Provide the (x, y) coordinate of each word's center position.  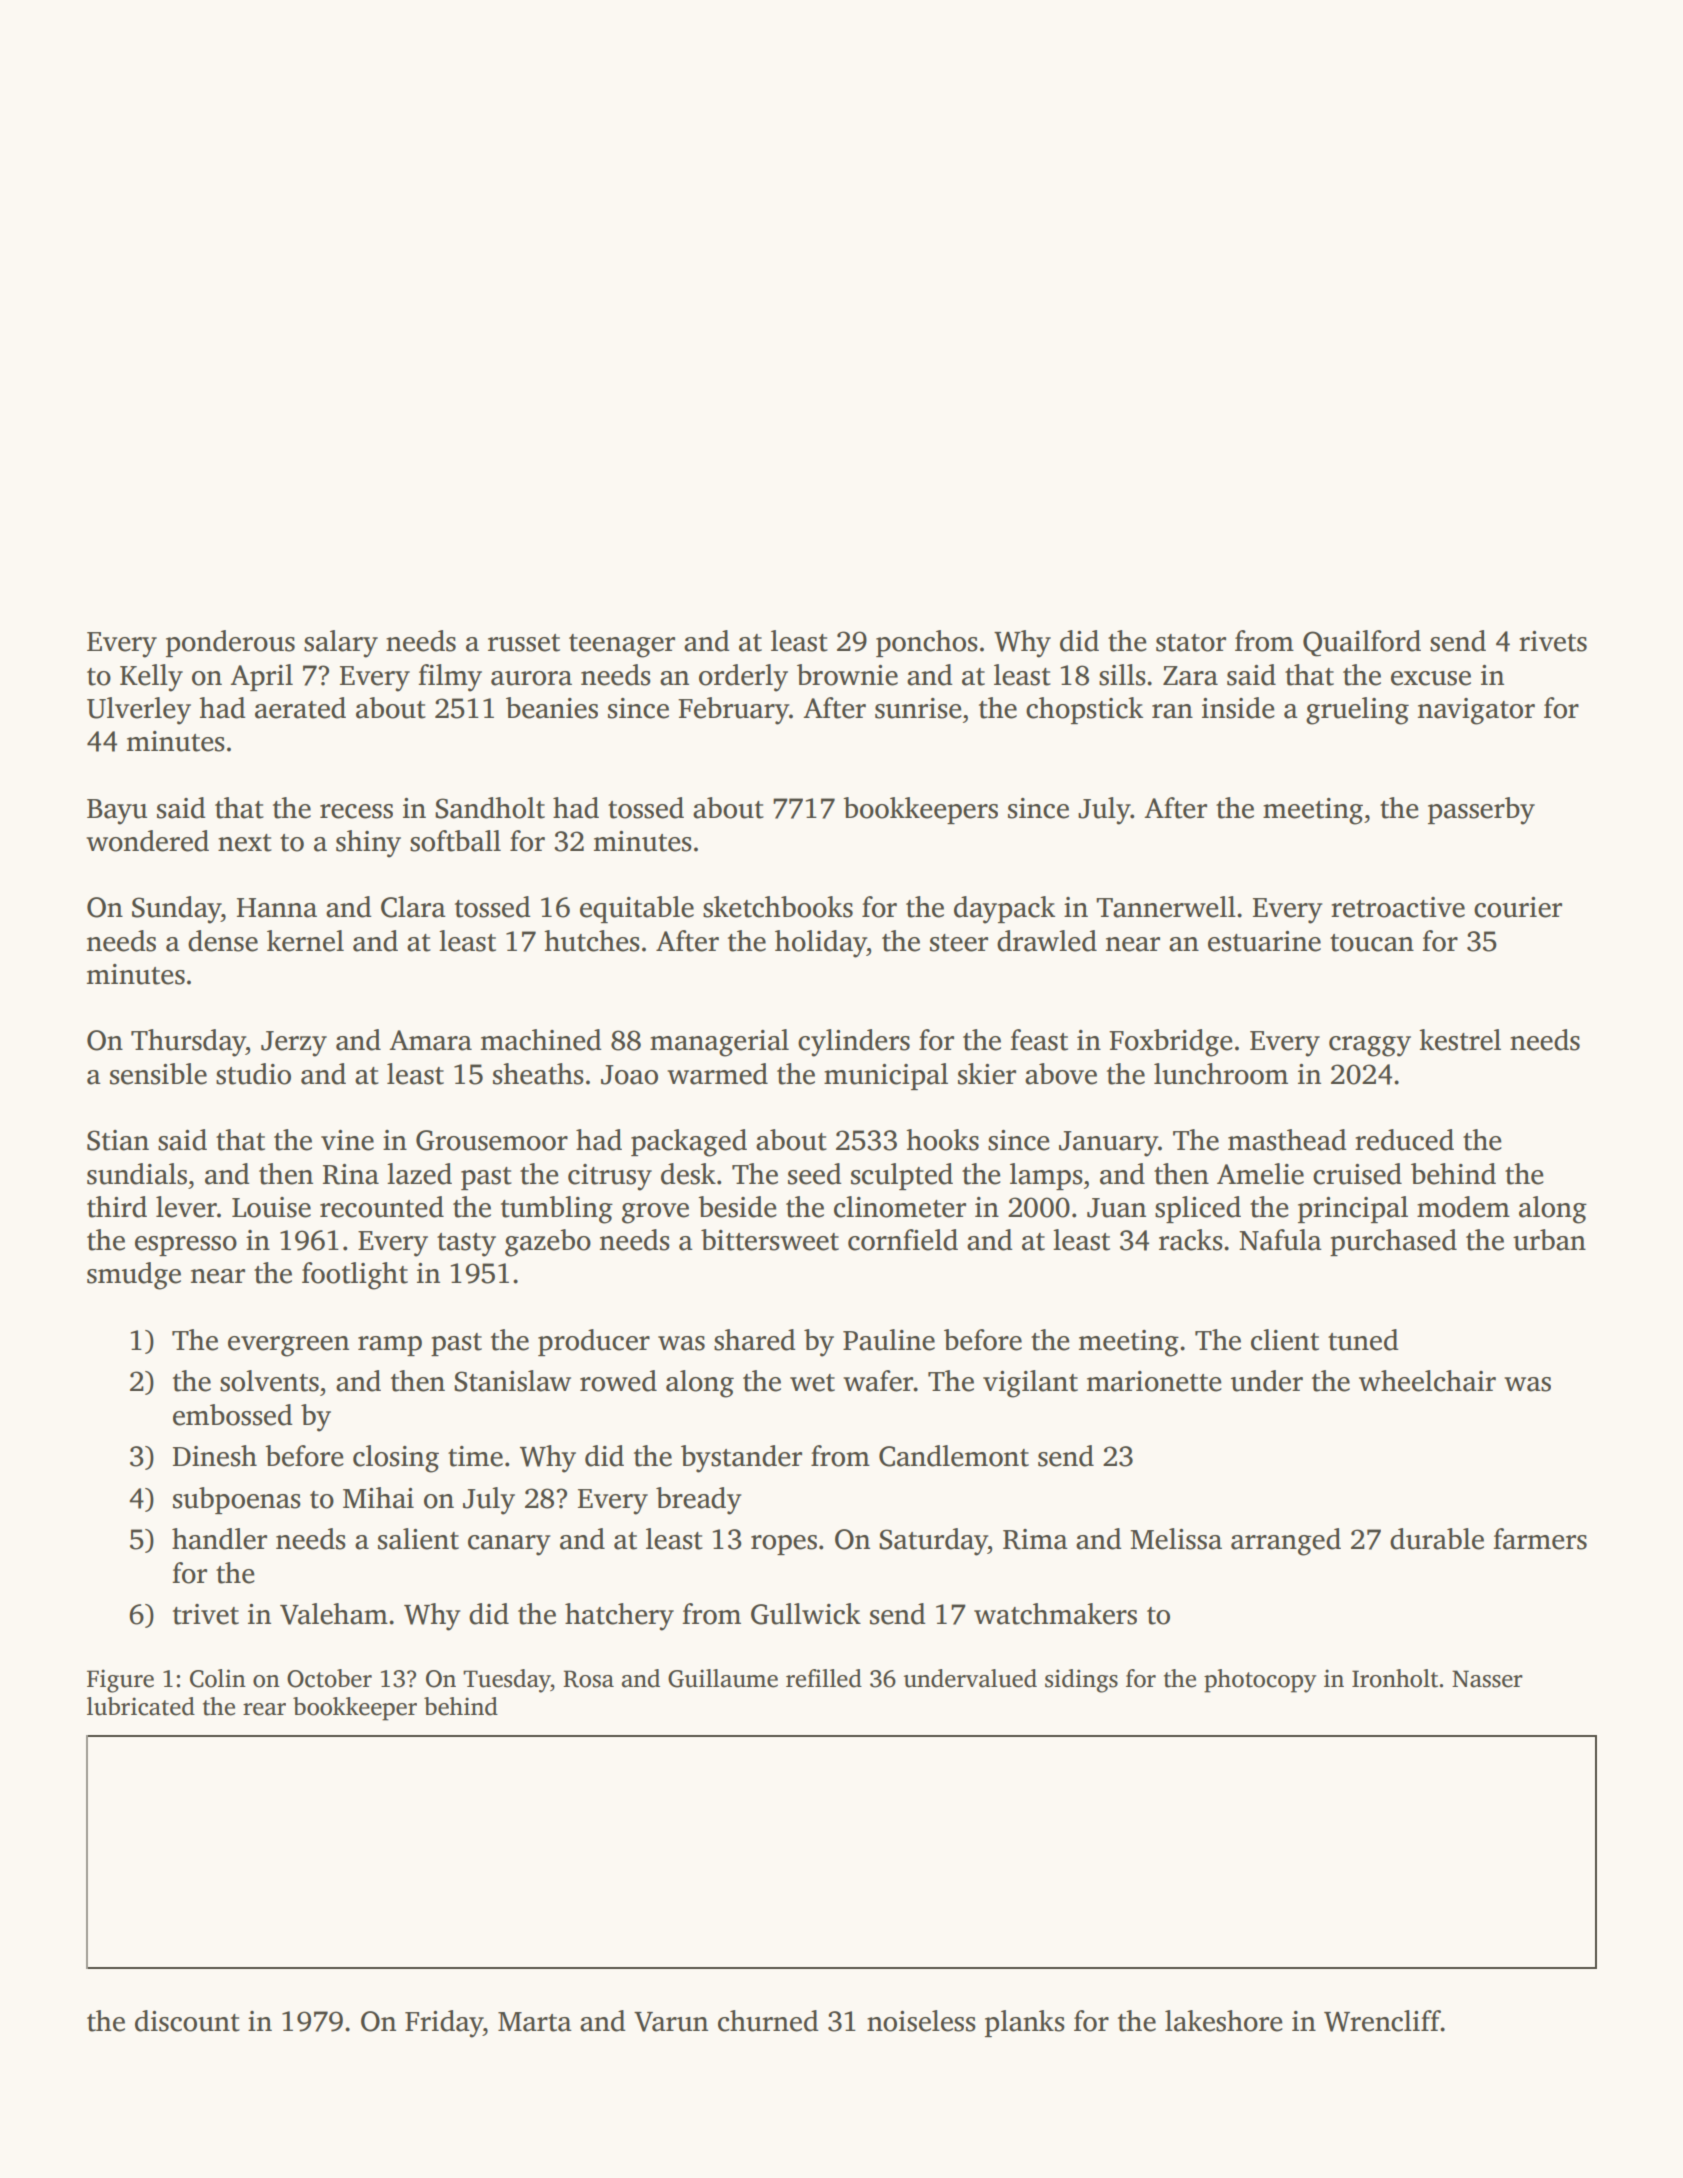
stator (1191, 643)
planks (1025, 2023)
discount (187, 2021)
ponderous (230, 643)
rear (264, 1709)
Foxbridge (1171, 1043)
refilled (824, 1678)
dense (223, 941)
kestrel (1460, 1040)
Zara (1190, 676)
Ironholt (1395, 1678)
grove (655, 1213)
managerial (719, 1043)
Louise (271, 1207)
